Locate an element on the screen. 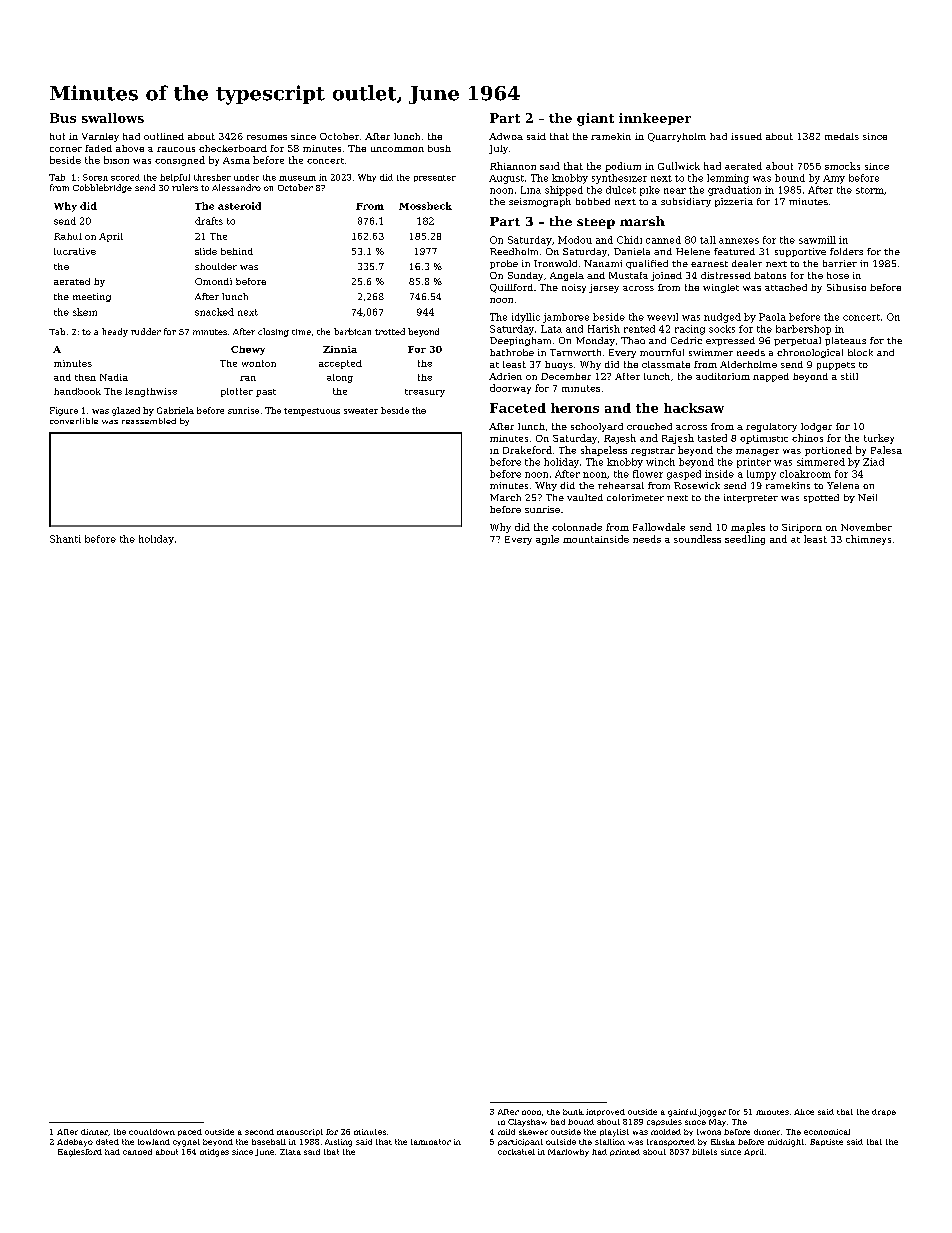 This screenshot has height=1233, width=952. drape is located at coordinates (884, 1112).
